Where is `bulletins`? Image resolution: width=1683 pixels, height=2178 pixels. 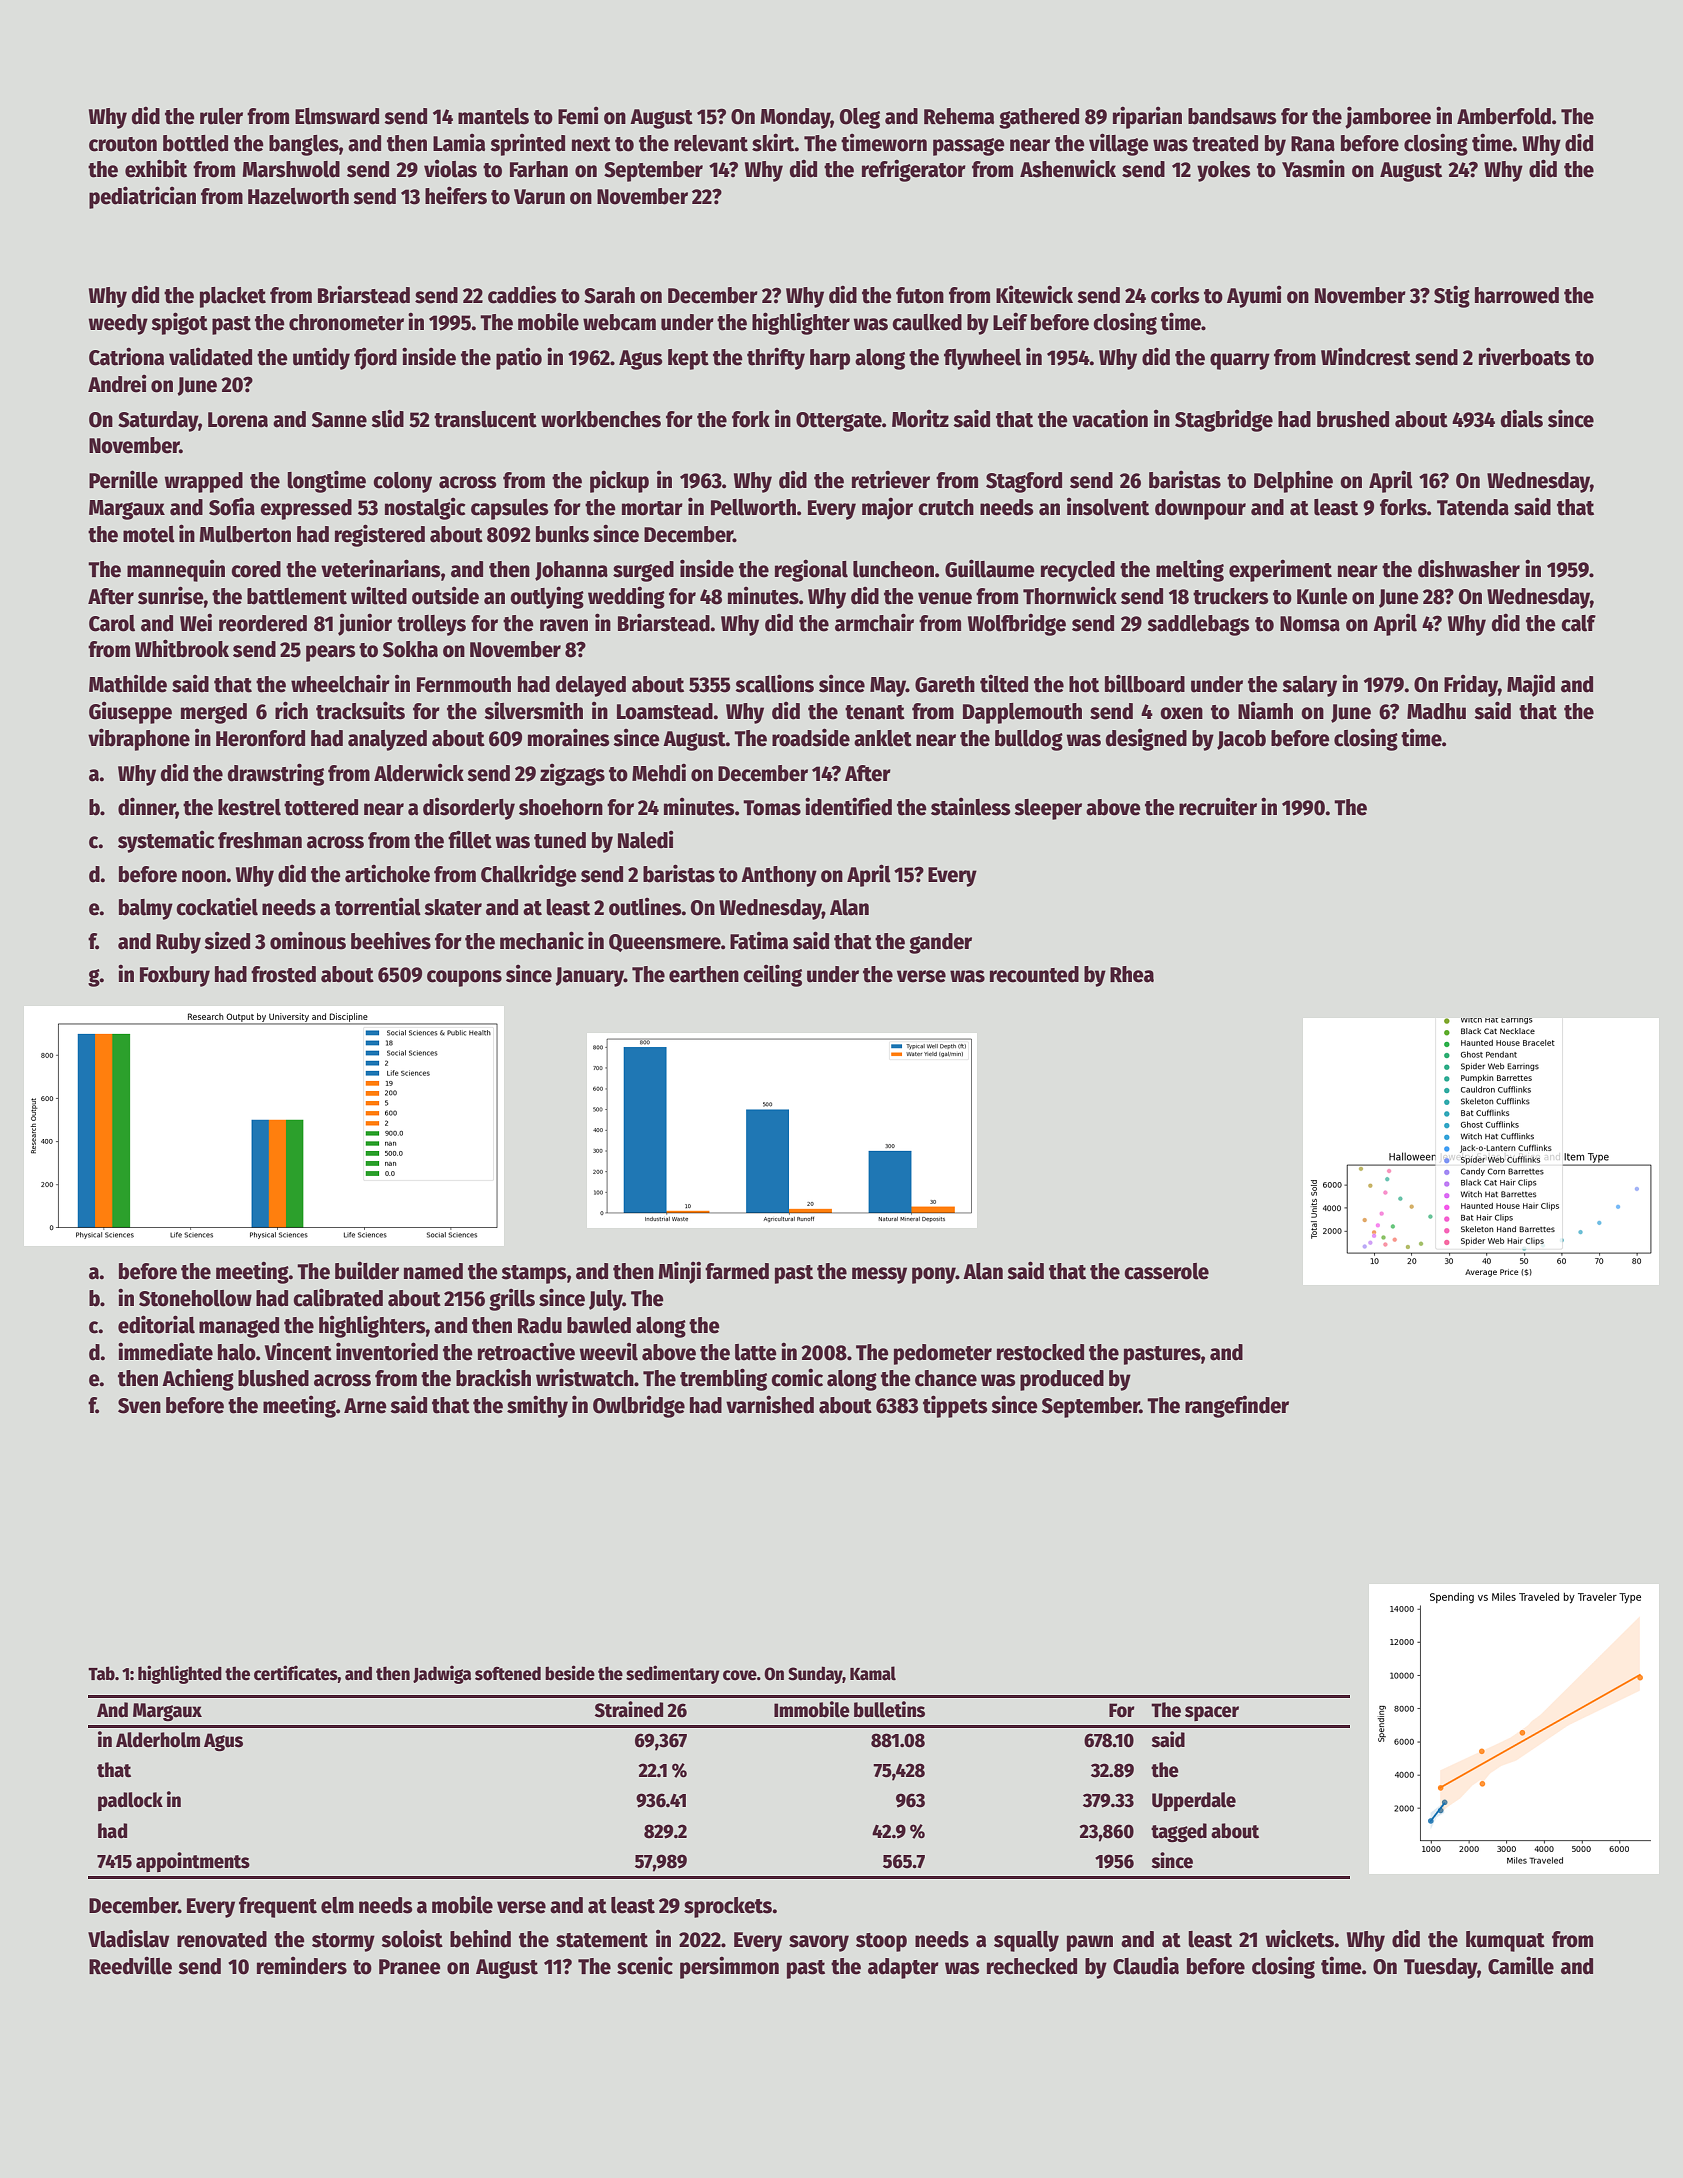
bulletins is located at coordinates (889, 1709).
